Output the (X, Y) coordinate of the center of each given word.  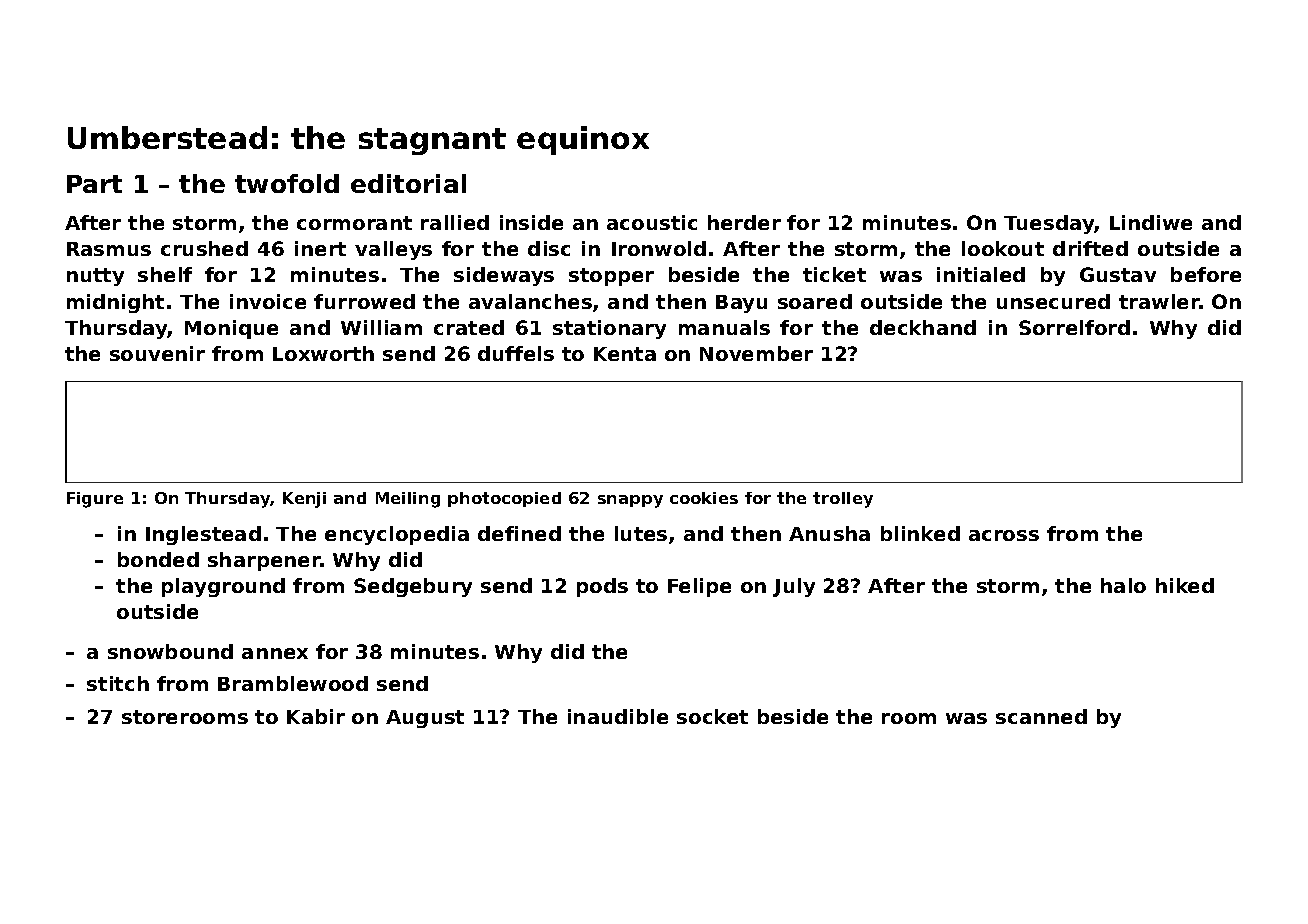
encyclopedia (397, 535)
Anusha (829, 533)
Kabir (316, 716)
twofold (287, 183)
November (756, 353)
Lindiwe (1151, 222)
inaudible (618, 716)
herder (744, 222)
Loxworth (323, 353)
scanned (1041, 716)
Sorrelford (1074, 327)
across (1004, 535)
